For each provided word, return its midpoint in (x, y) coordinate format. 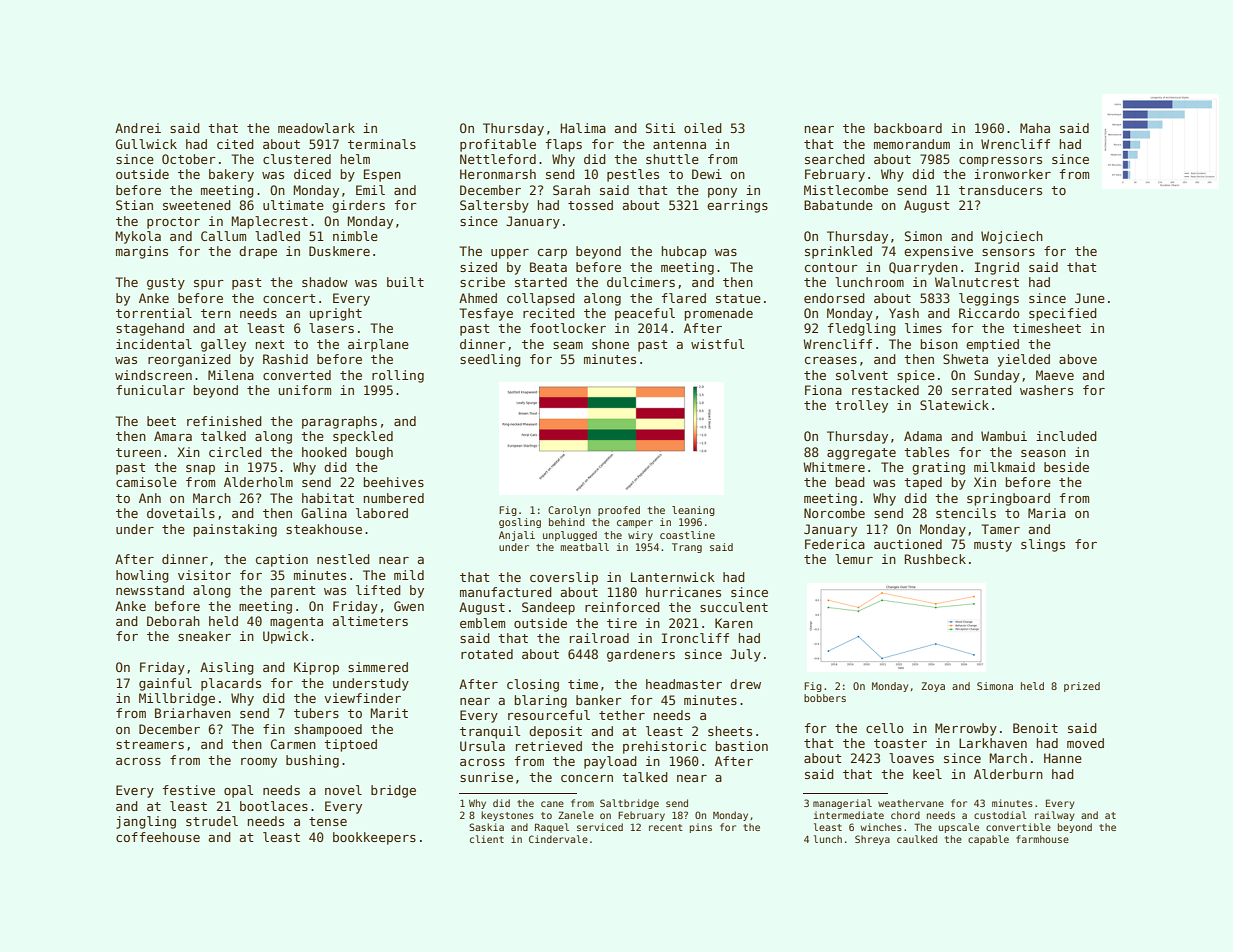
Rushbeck (935, 559)
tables (926, 452)
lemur (854, 559)
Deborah (173, 621)
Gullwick (146, 144)
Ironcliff (695, 638)
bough (374, 453)
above (1078, 359)
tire (622, 623)
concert (289, 298)
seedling (490, 360)
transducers (1000, 190)
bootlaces (274, 806)
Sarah (571, 190)
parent (293, 592)
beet (161, 421)
